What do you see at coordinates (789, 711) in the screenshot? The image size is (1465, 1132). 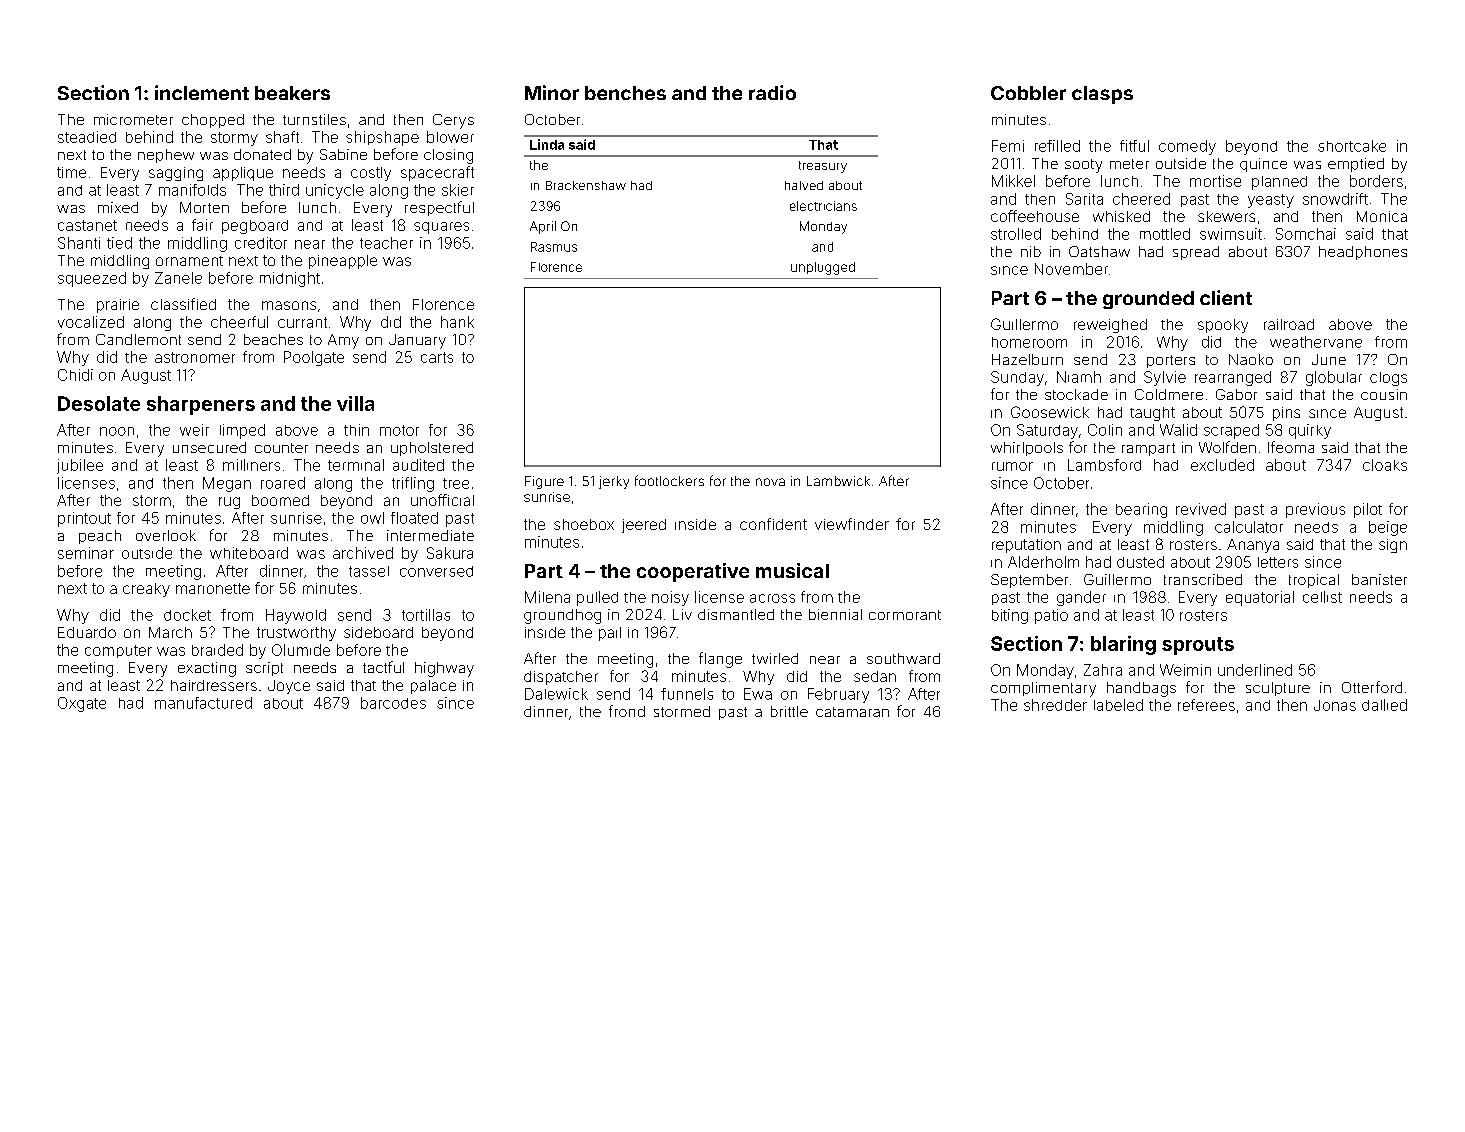 I see `brittle` at bounding box center [789, 711].
